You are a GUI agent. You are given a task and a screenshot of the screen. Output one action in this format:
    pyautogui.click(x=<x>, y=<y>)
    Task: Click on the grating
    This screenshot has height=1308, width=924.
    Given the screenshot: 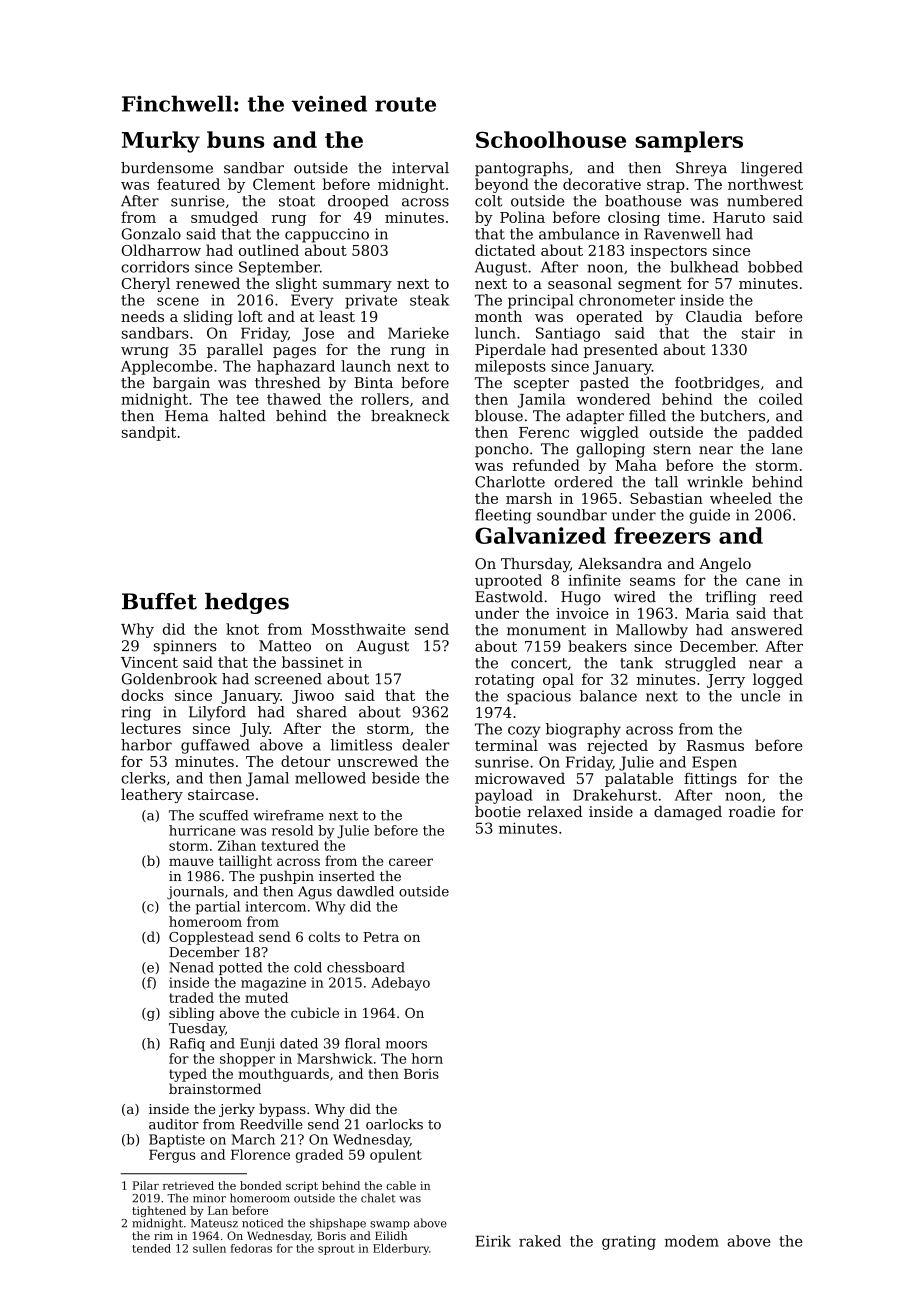 What is the action you would take?
    pyautogui.click(x=629, y=1243)
